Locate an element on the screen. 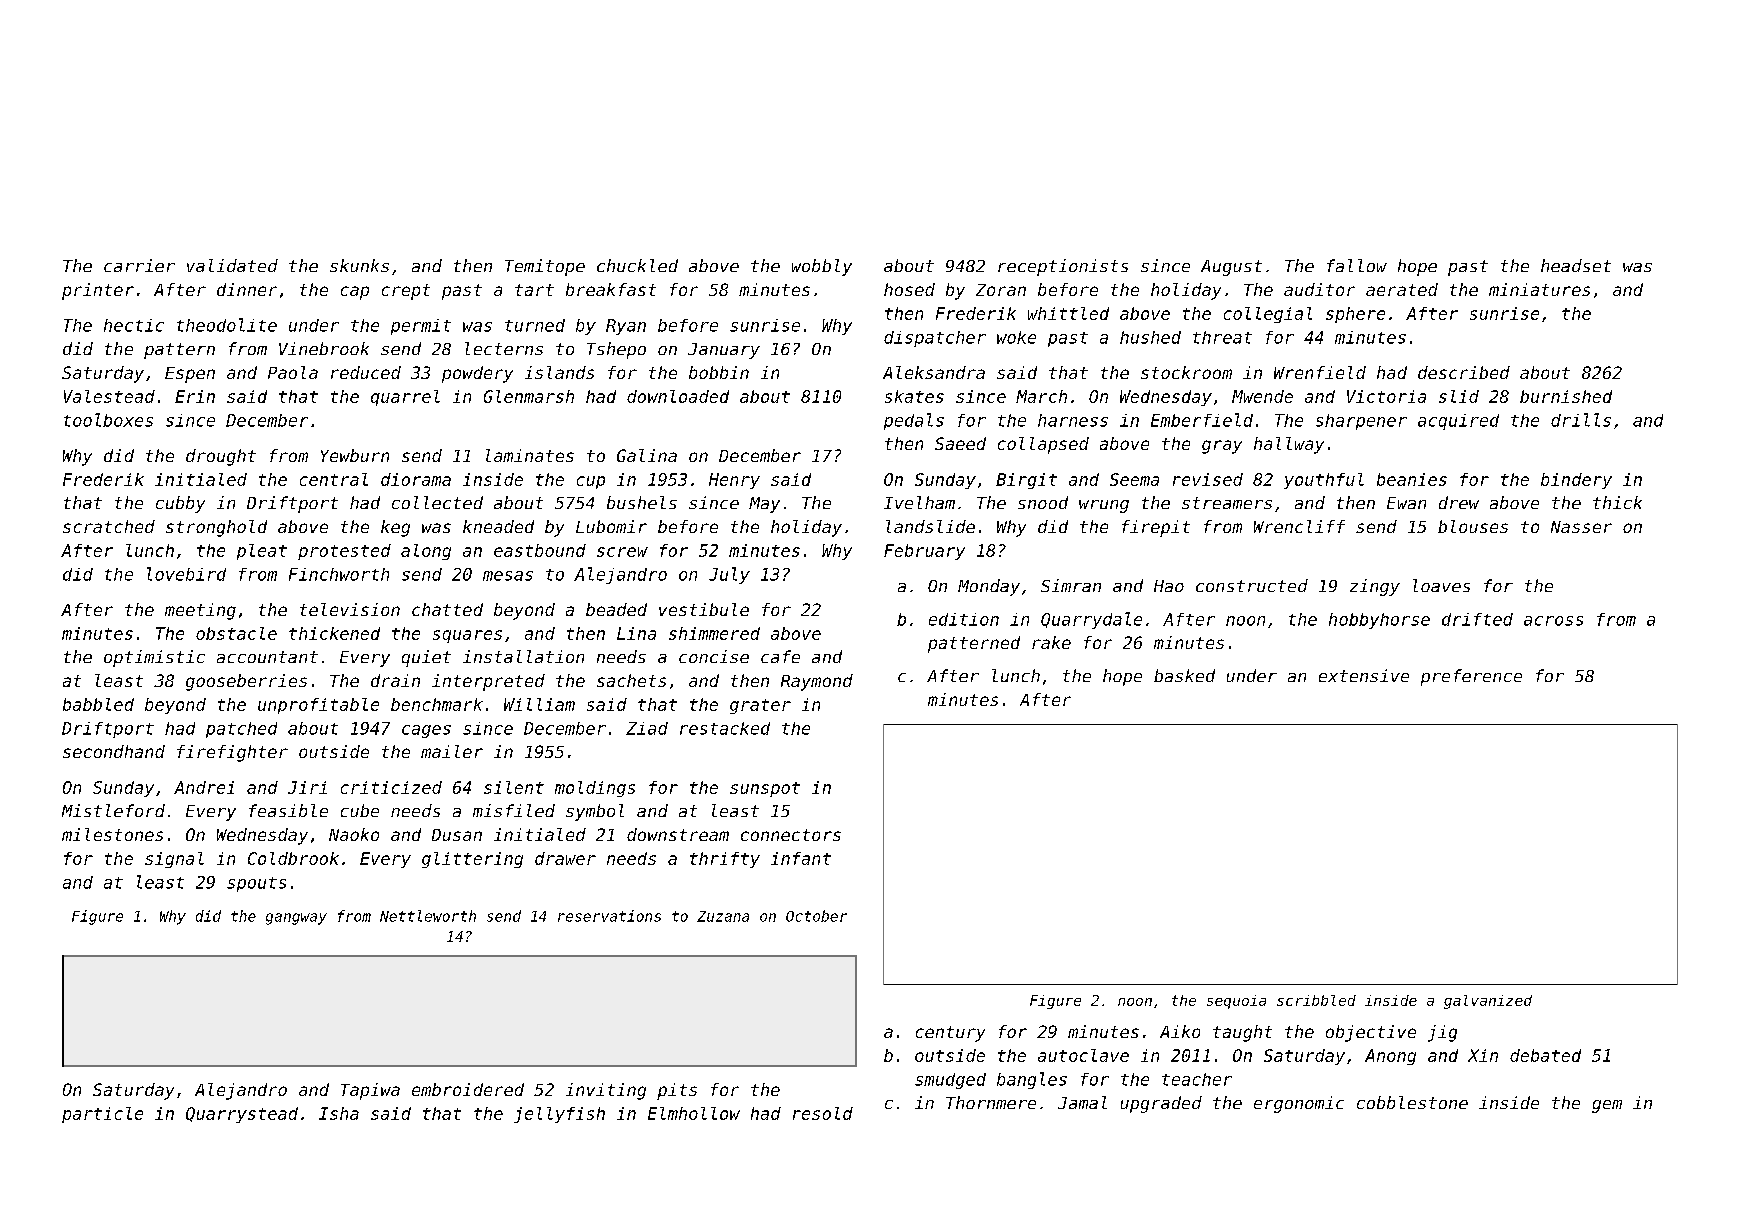 The image size is (1740, 1230). skunks is located at coordinates (359, 265).
